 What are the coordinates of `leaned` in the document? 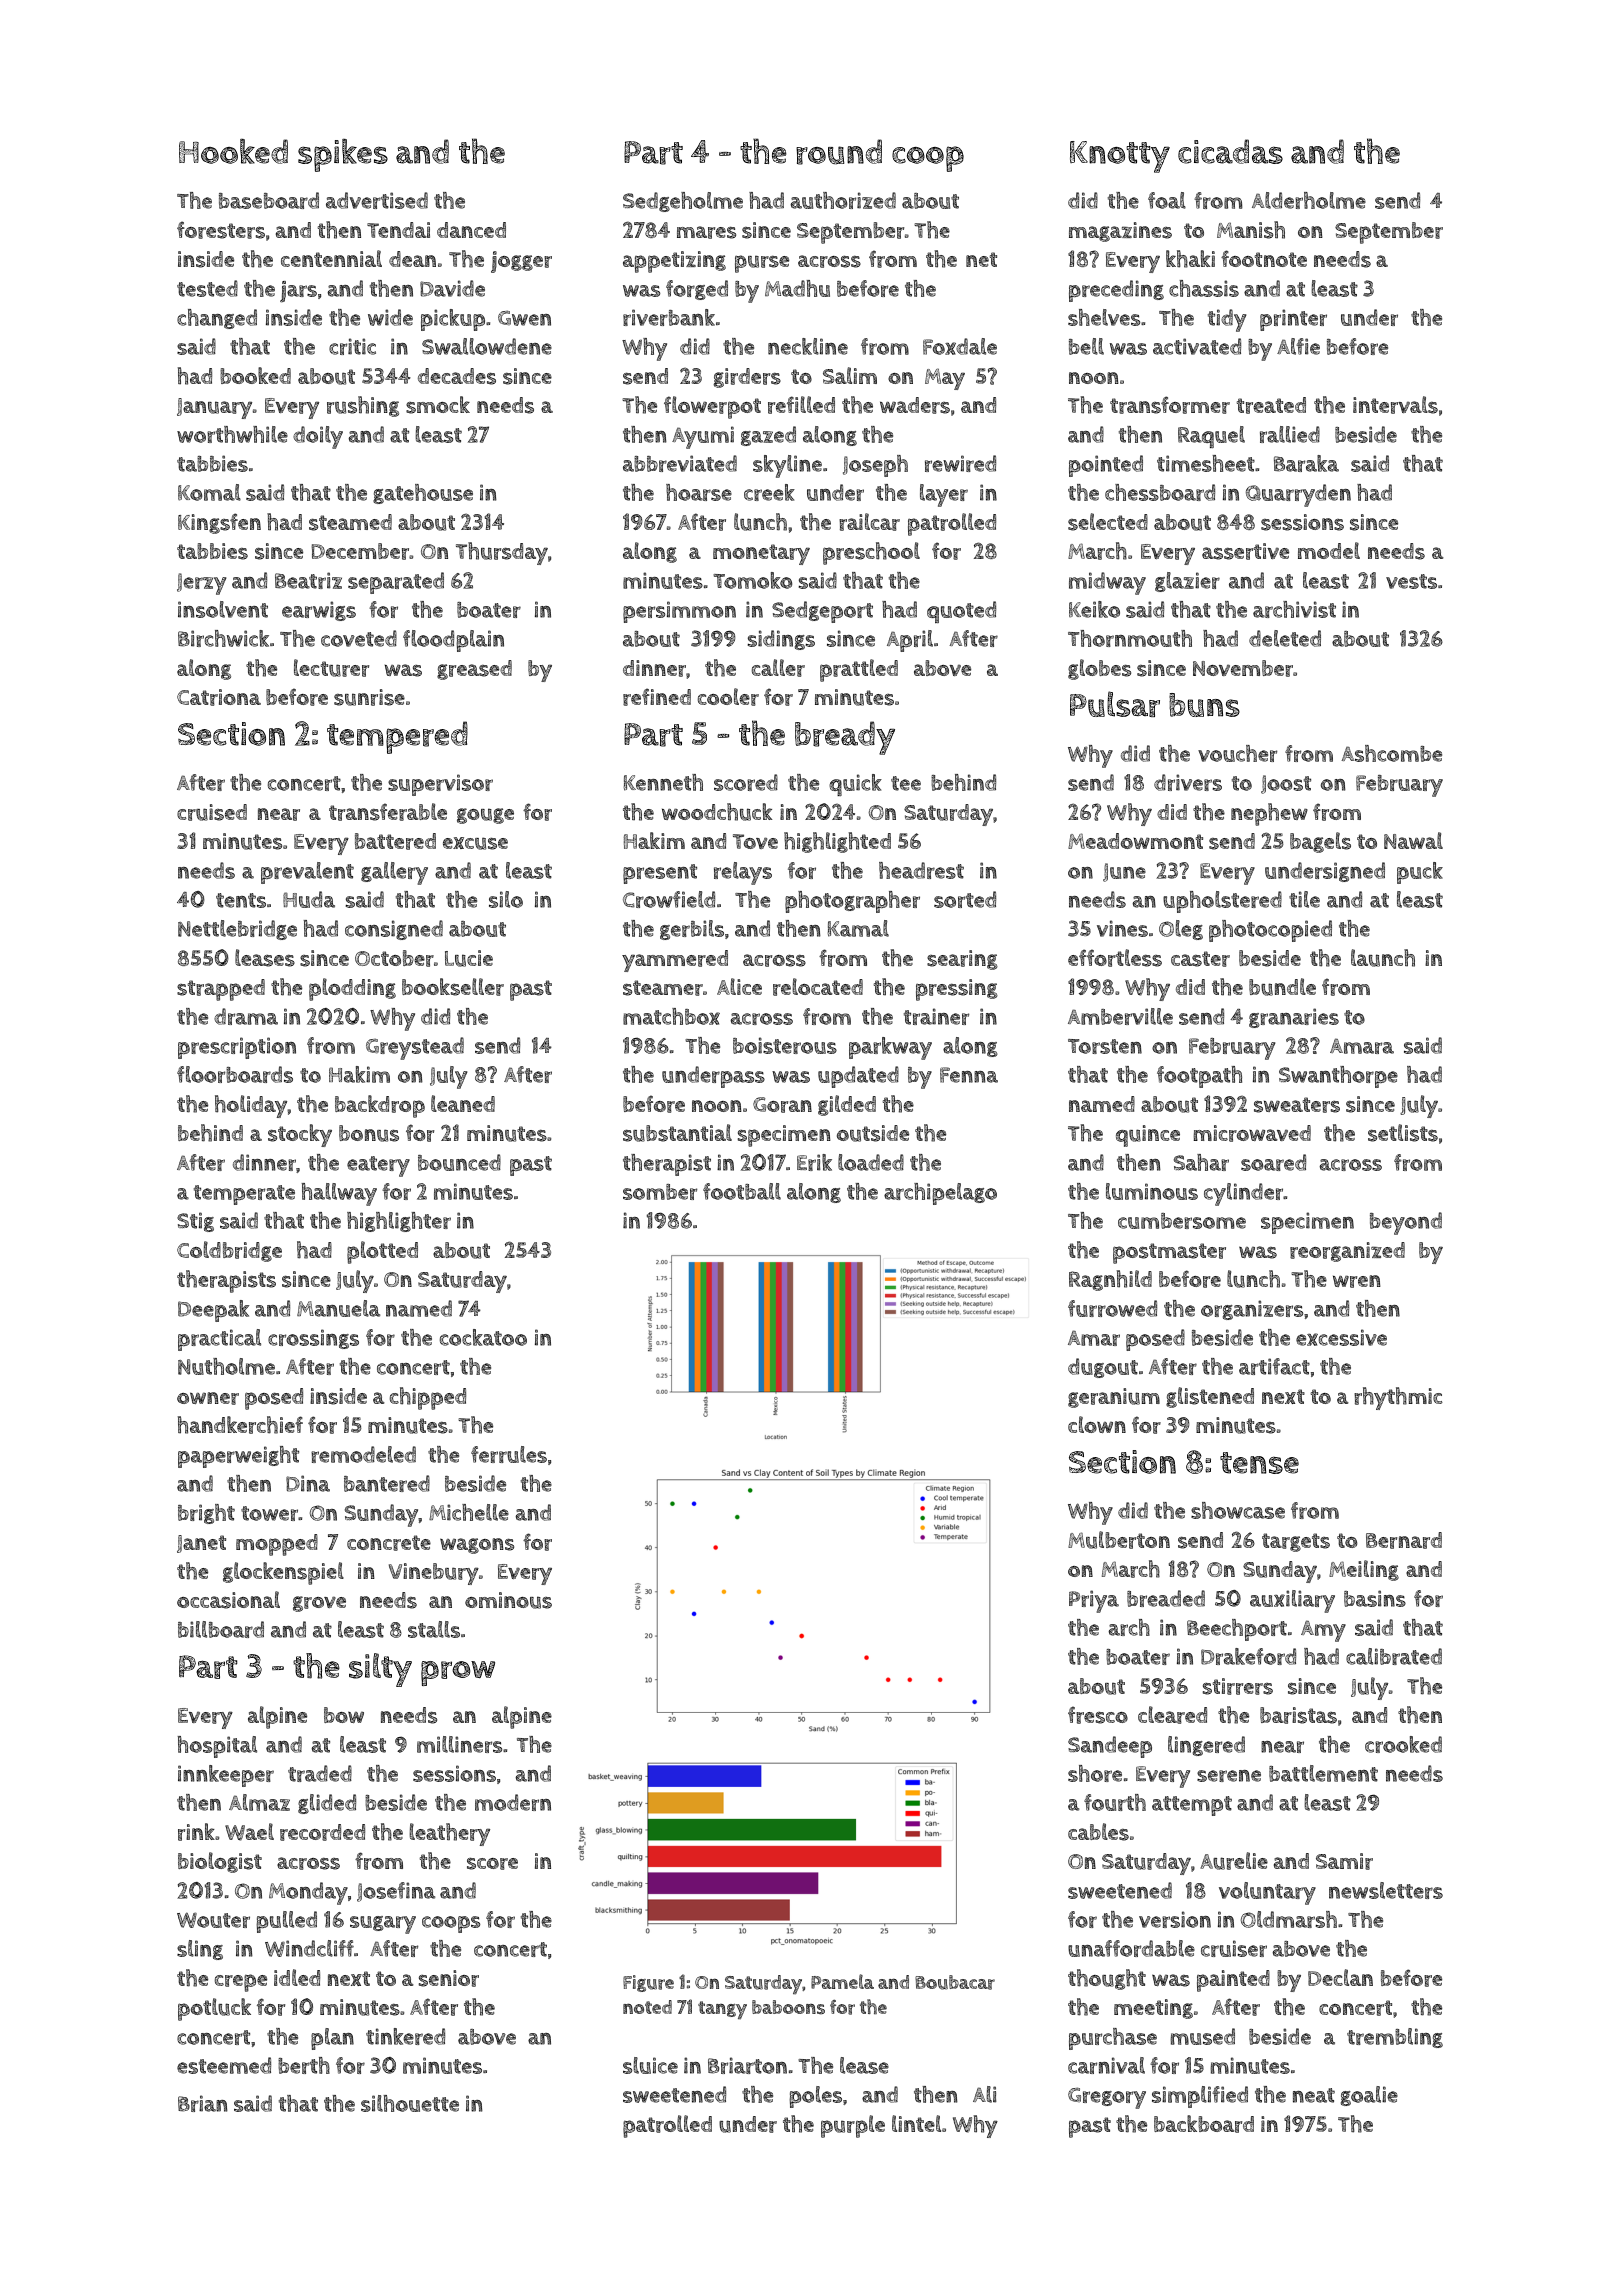 It's located at (463, 1103).
